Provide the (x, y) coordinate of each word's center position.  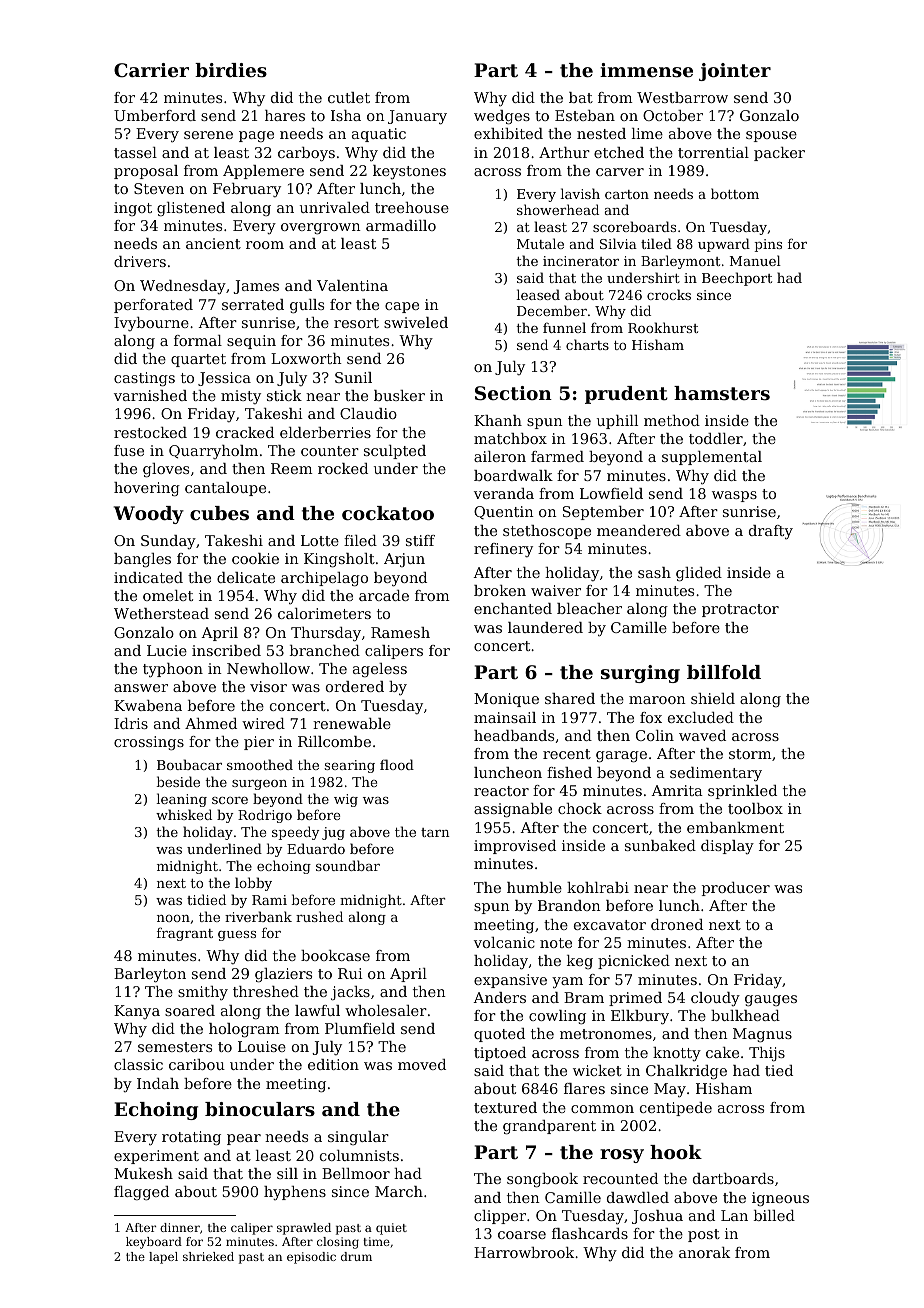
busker (399, 395)
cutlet (349, 97)
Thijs (767, 1054)
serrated (253, 304)
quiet (391, 1229)
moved (422, 1064)
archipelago (324, 579)
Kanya (137, 1012)
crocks (669, 294)
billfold (724, 672)
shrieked (208, 1256)
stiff (420, 540)
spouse (771, 136)
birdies (231, 70)
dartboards (733, 1178)
